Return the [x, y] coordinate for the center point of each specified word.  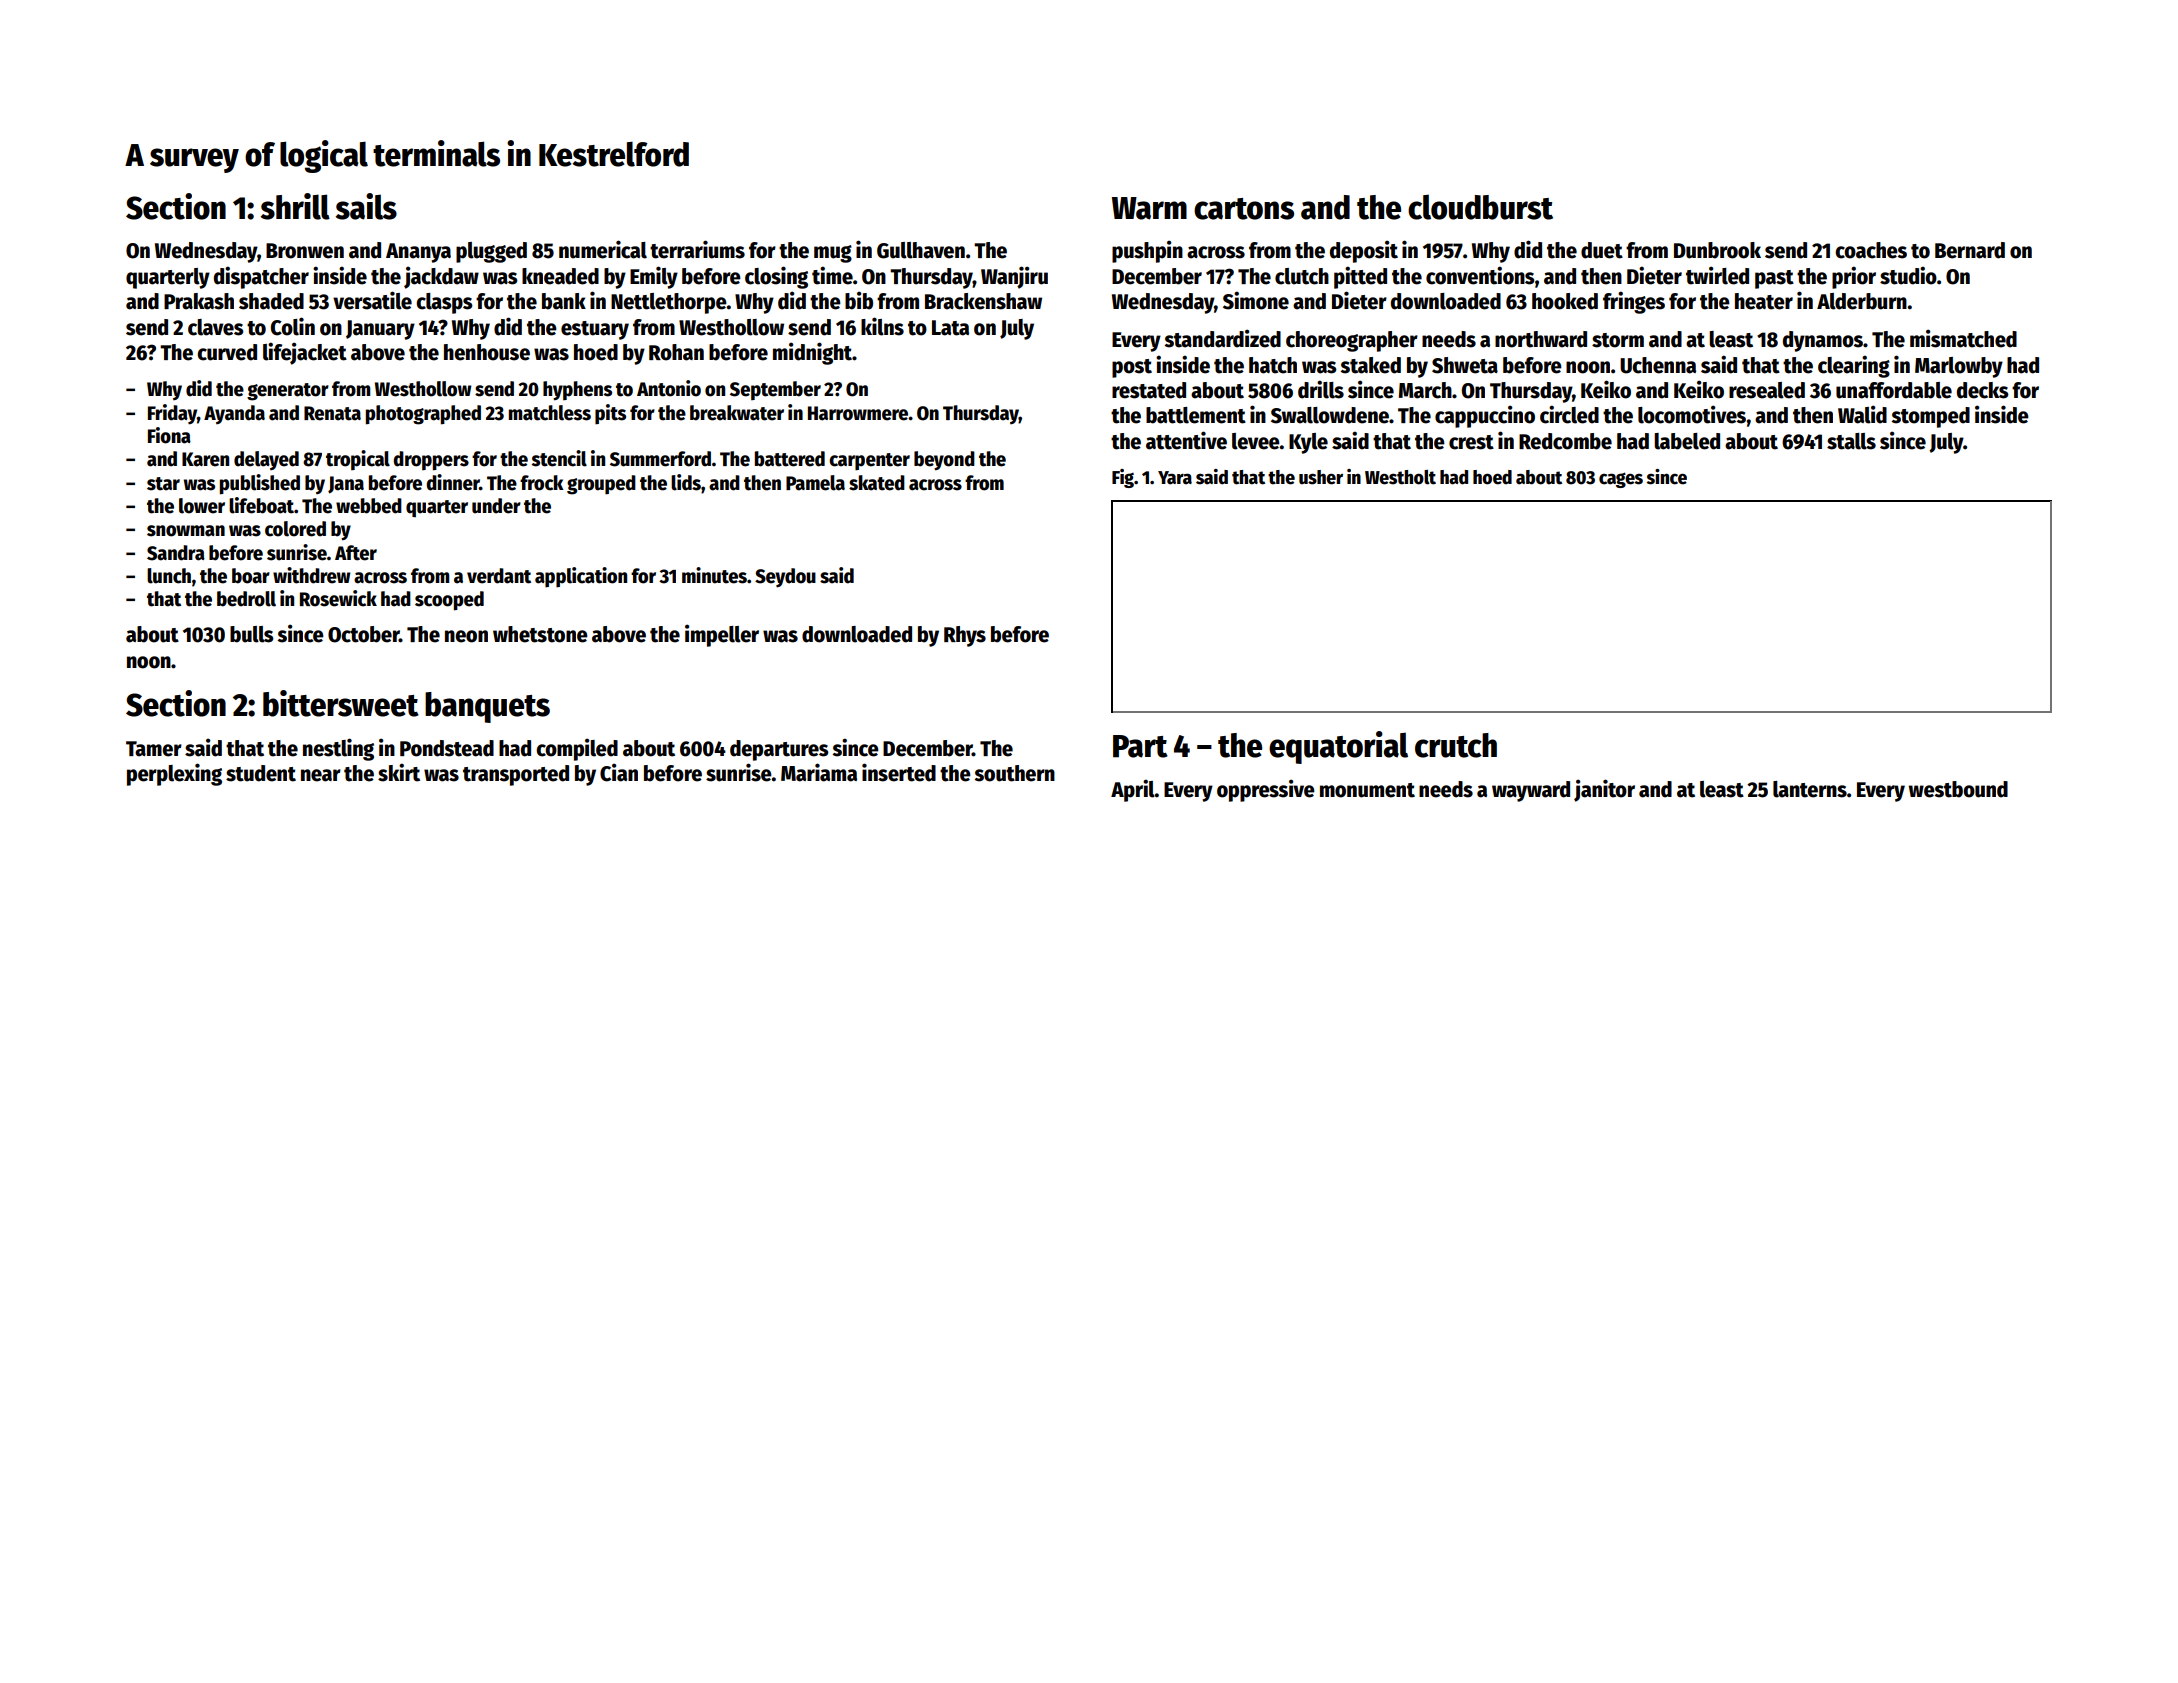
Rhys [965, 636]
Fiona [169, 435]
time [832, 275]
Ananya [418, 253]
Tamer [154, 749]
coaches [1871, 250]
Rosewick [338, 598]
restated [1149, 390]
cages [1621, 480]
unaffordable [1894, 390]
